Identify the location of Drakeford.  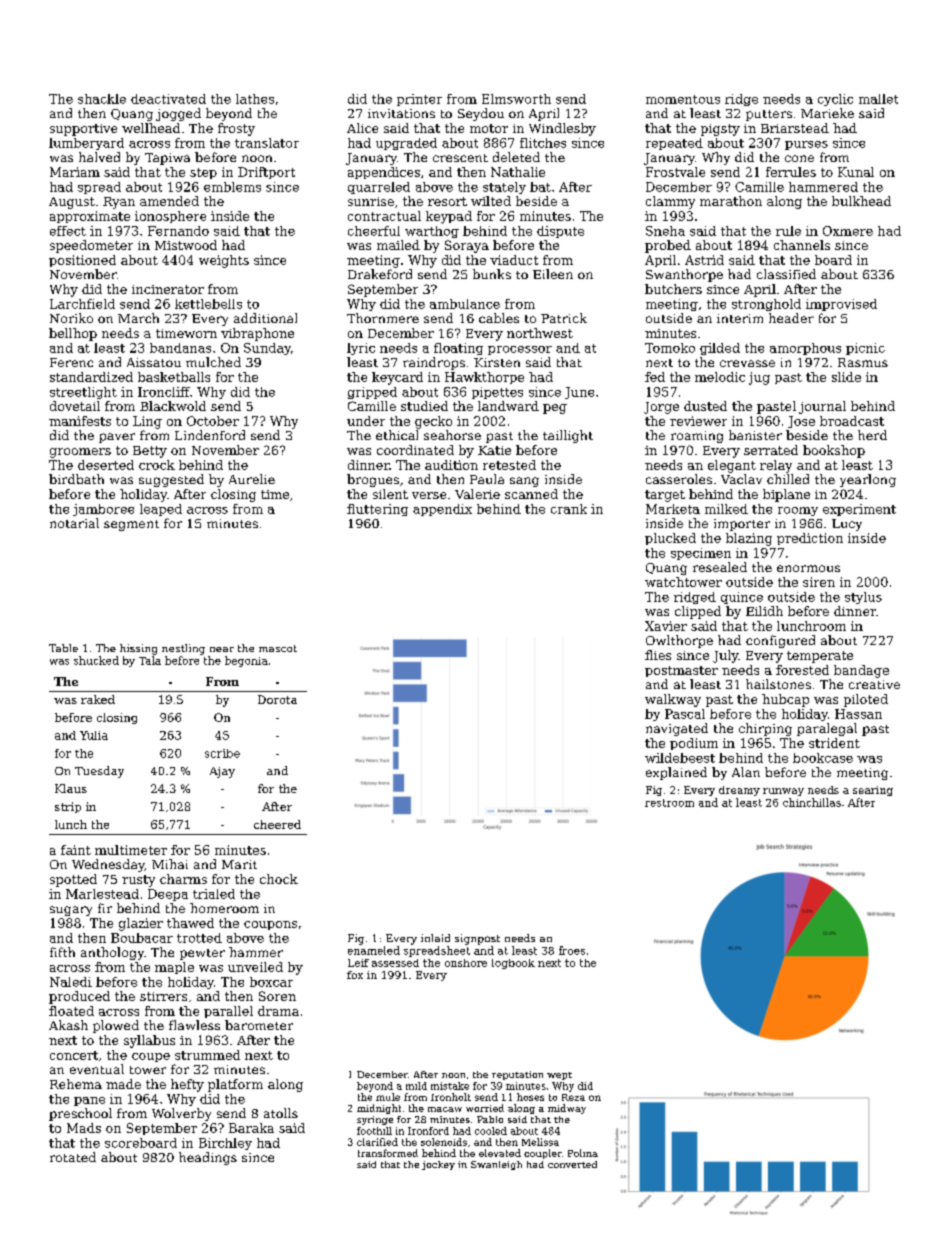
(380, 274).
